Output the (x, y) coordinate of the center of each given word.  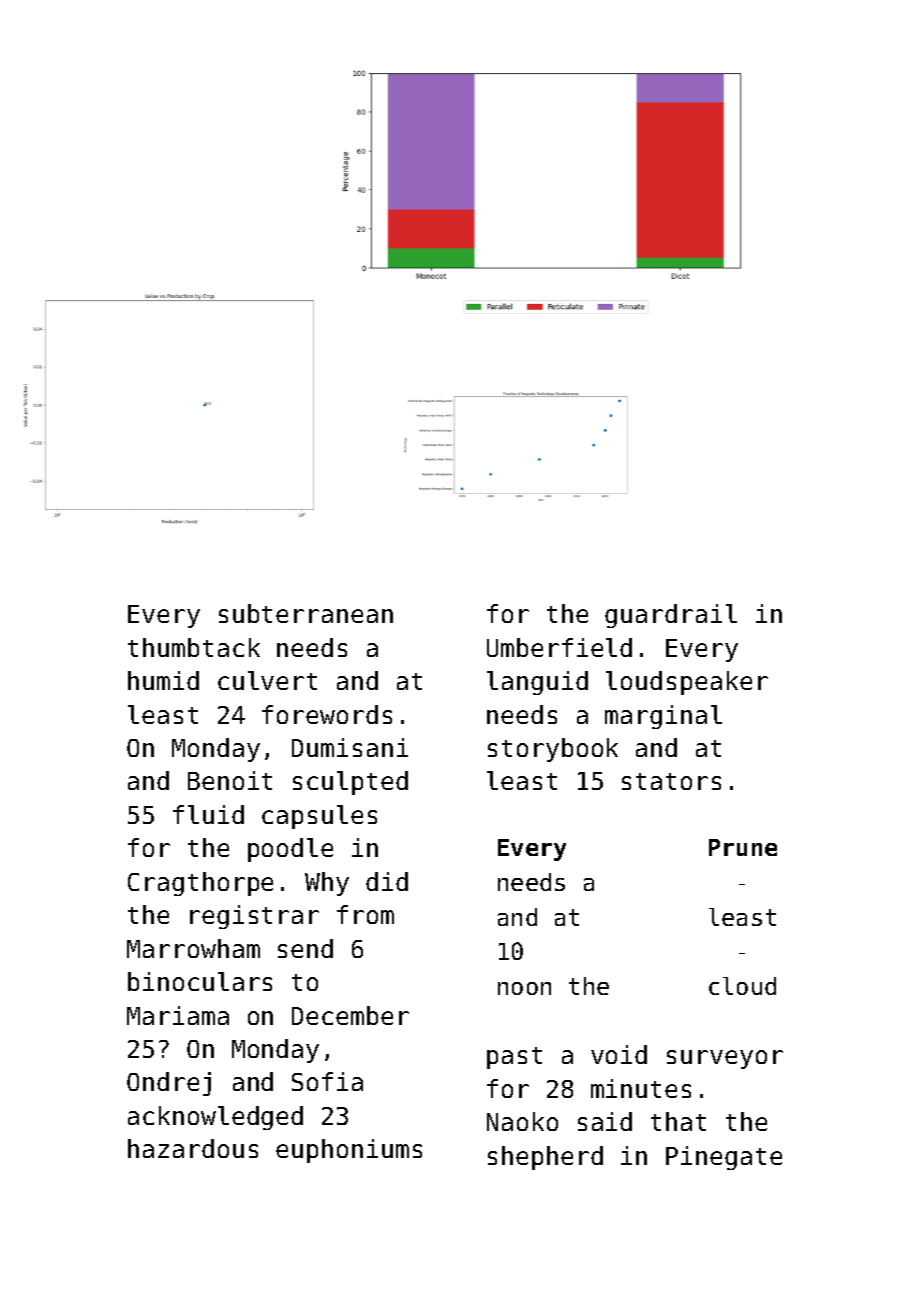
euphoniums (349, 1151)
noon (524, 988)
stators (671, 781)
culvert (267, 680)
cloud (742, 986)
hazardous (193, 1148)
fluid (208, 814)
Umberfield (559, 647)
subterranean (306, 613)
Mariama (178, 1015)
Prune (743, 847)
